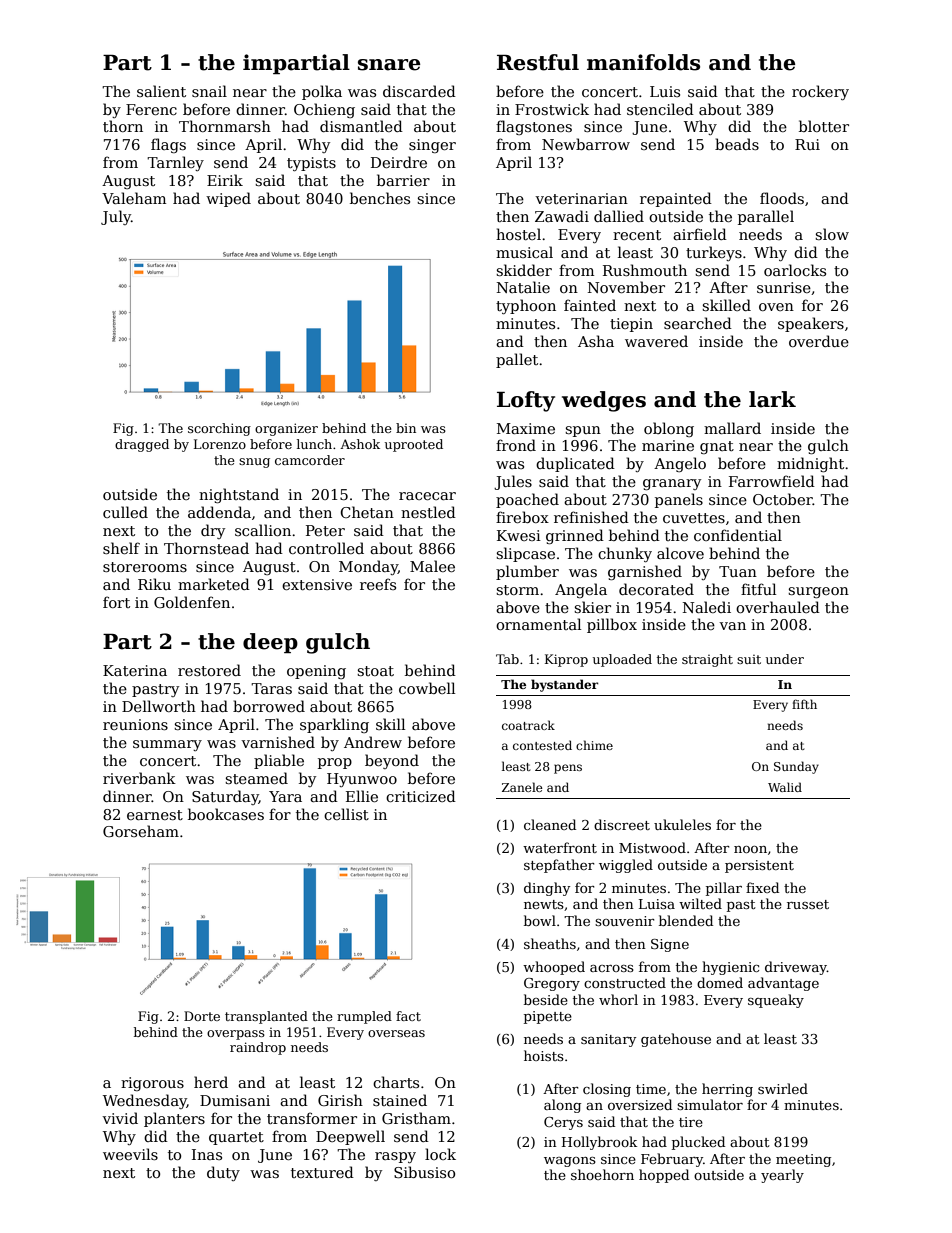 Image resolution: width=952 pixels, height=1233 pixels. I want to click on reefs, so click(378, 584).
